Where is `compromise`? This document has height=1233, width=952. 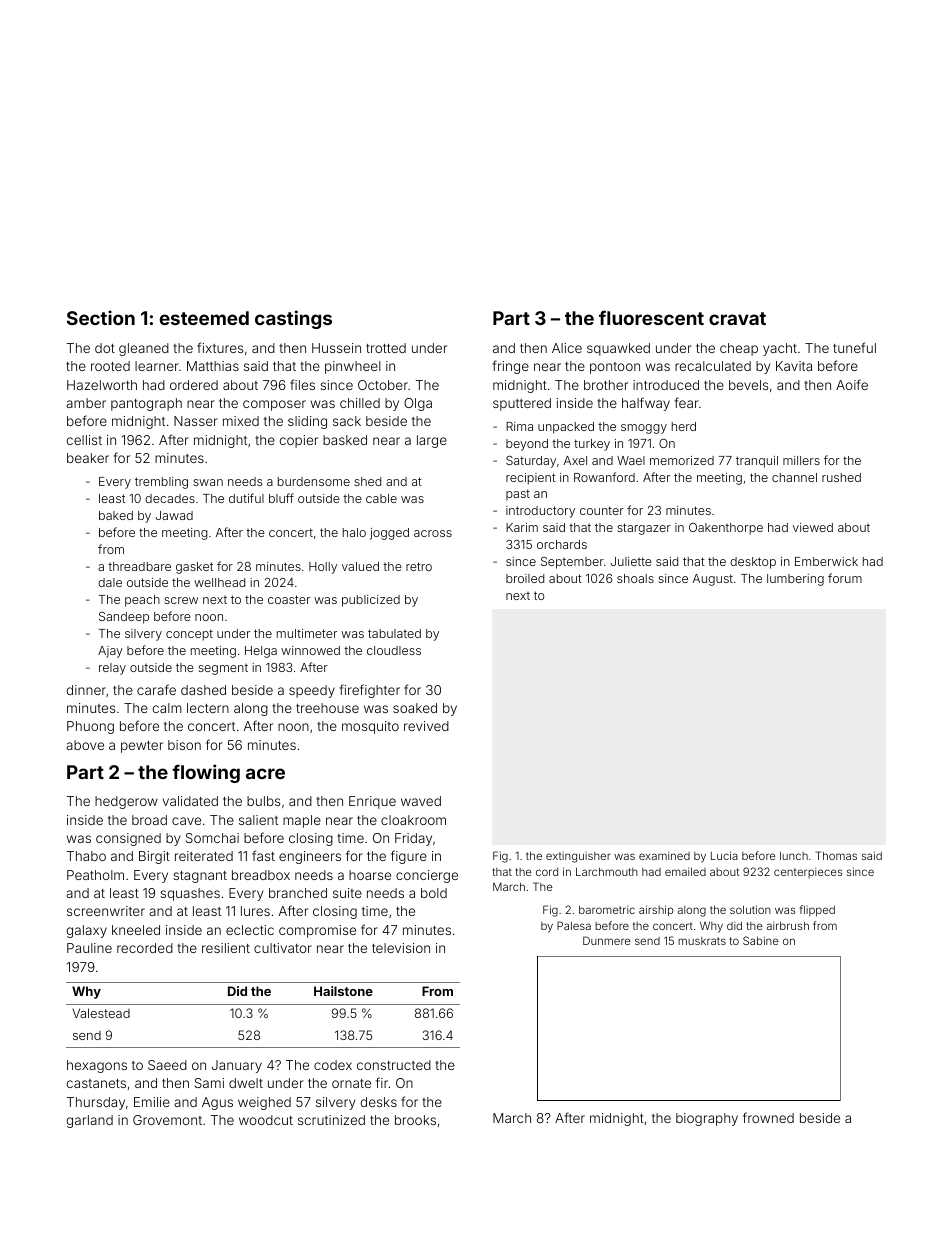 compromise is located at coordinates (317, 931).
